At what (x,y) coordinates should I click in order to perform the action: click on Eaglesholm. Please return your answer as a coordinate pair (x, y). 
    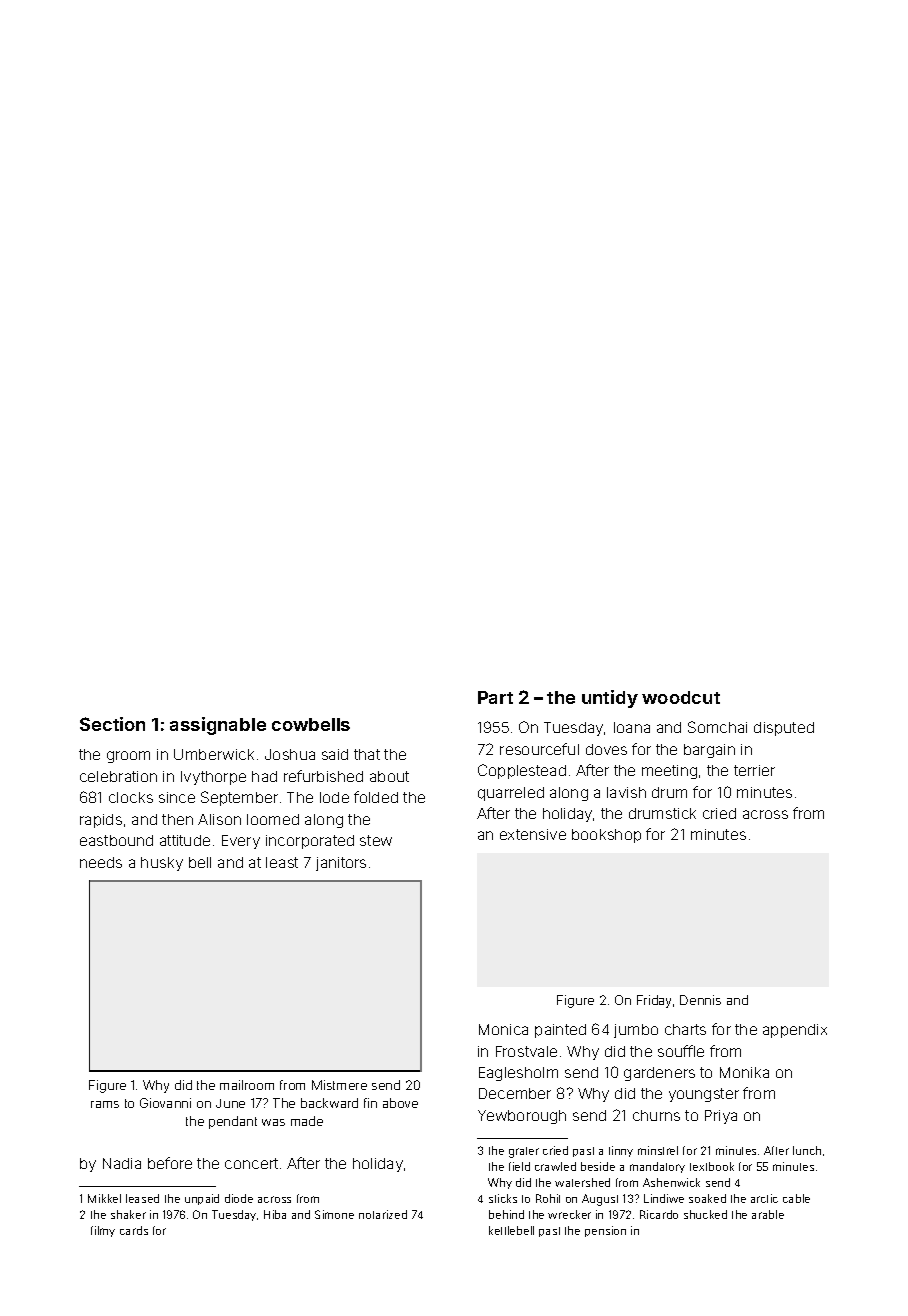
    Looking at the image, I should click on (518, 1074).
